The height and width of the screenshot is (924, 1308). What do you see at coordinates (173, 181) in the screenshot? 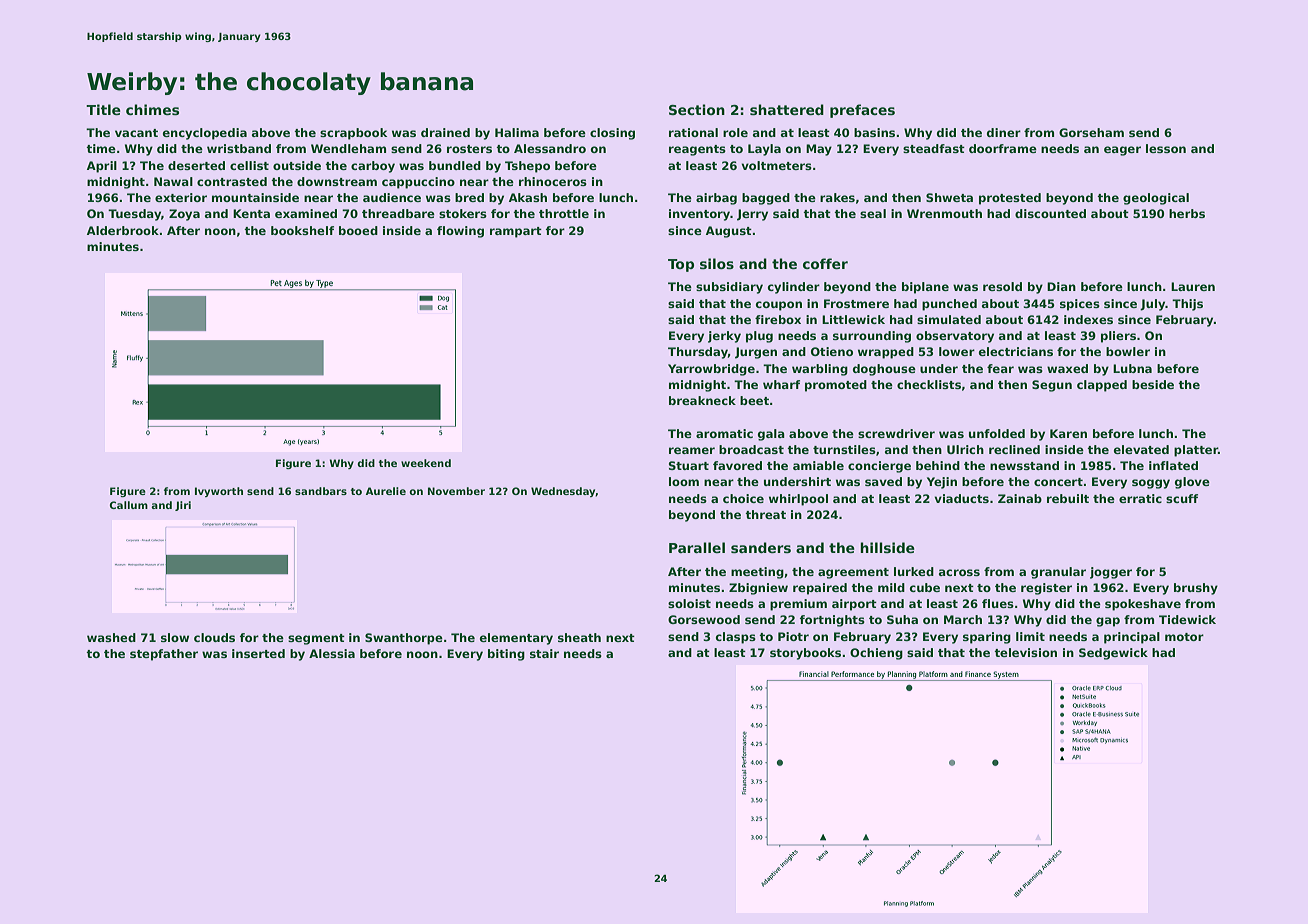
I see `Nawal` at bounding box center [173, 181].
